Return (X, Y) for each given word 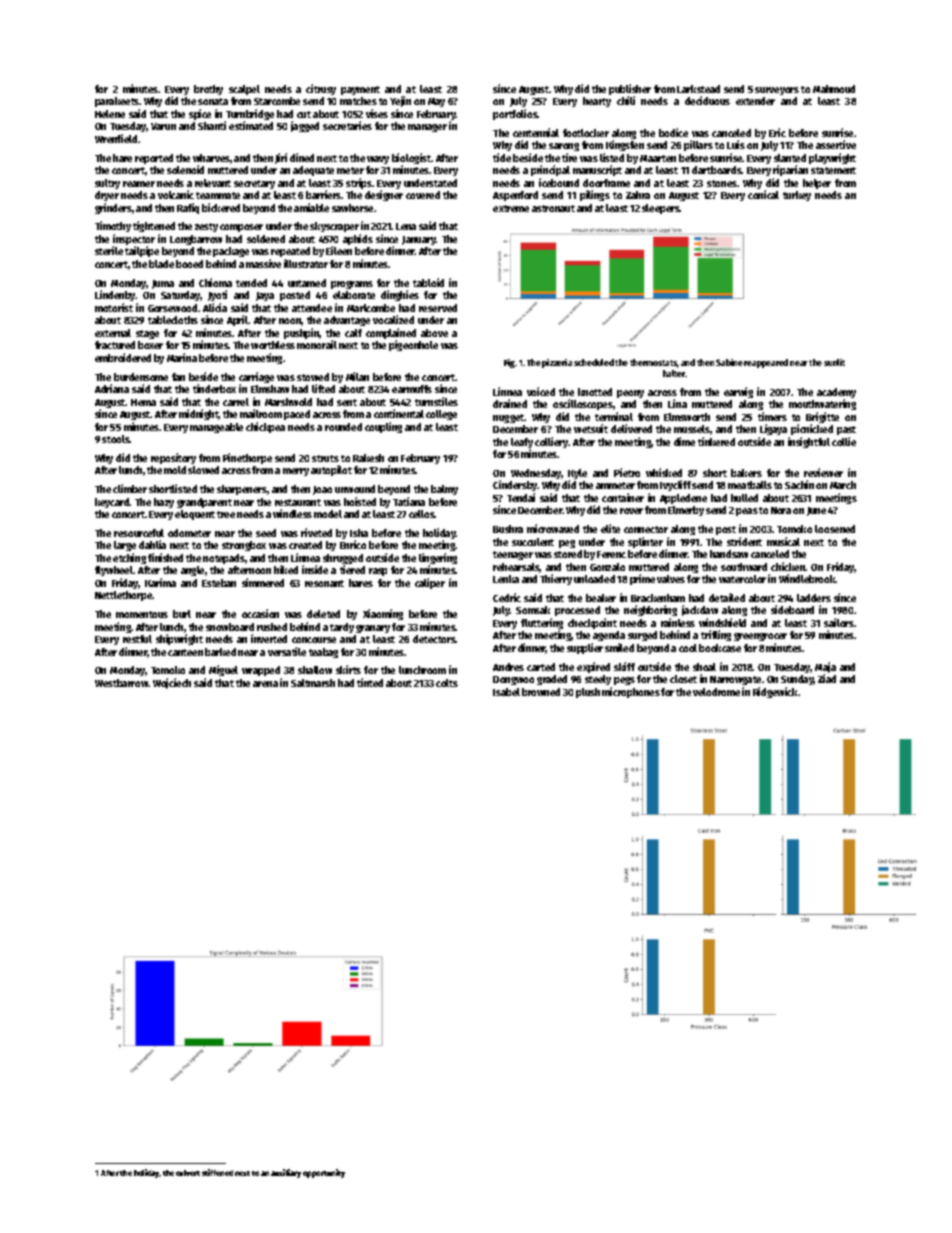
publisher (630, 90)
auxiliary (286, 1173)
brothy (208, 90)
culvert (188, 1173)
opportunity (324, 1173)
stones (722, 183)
